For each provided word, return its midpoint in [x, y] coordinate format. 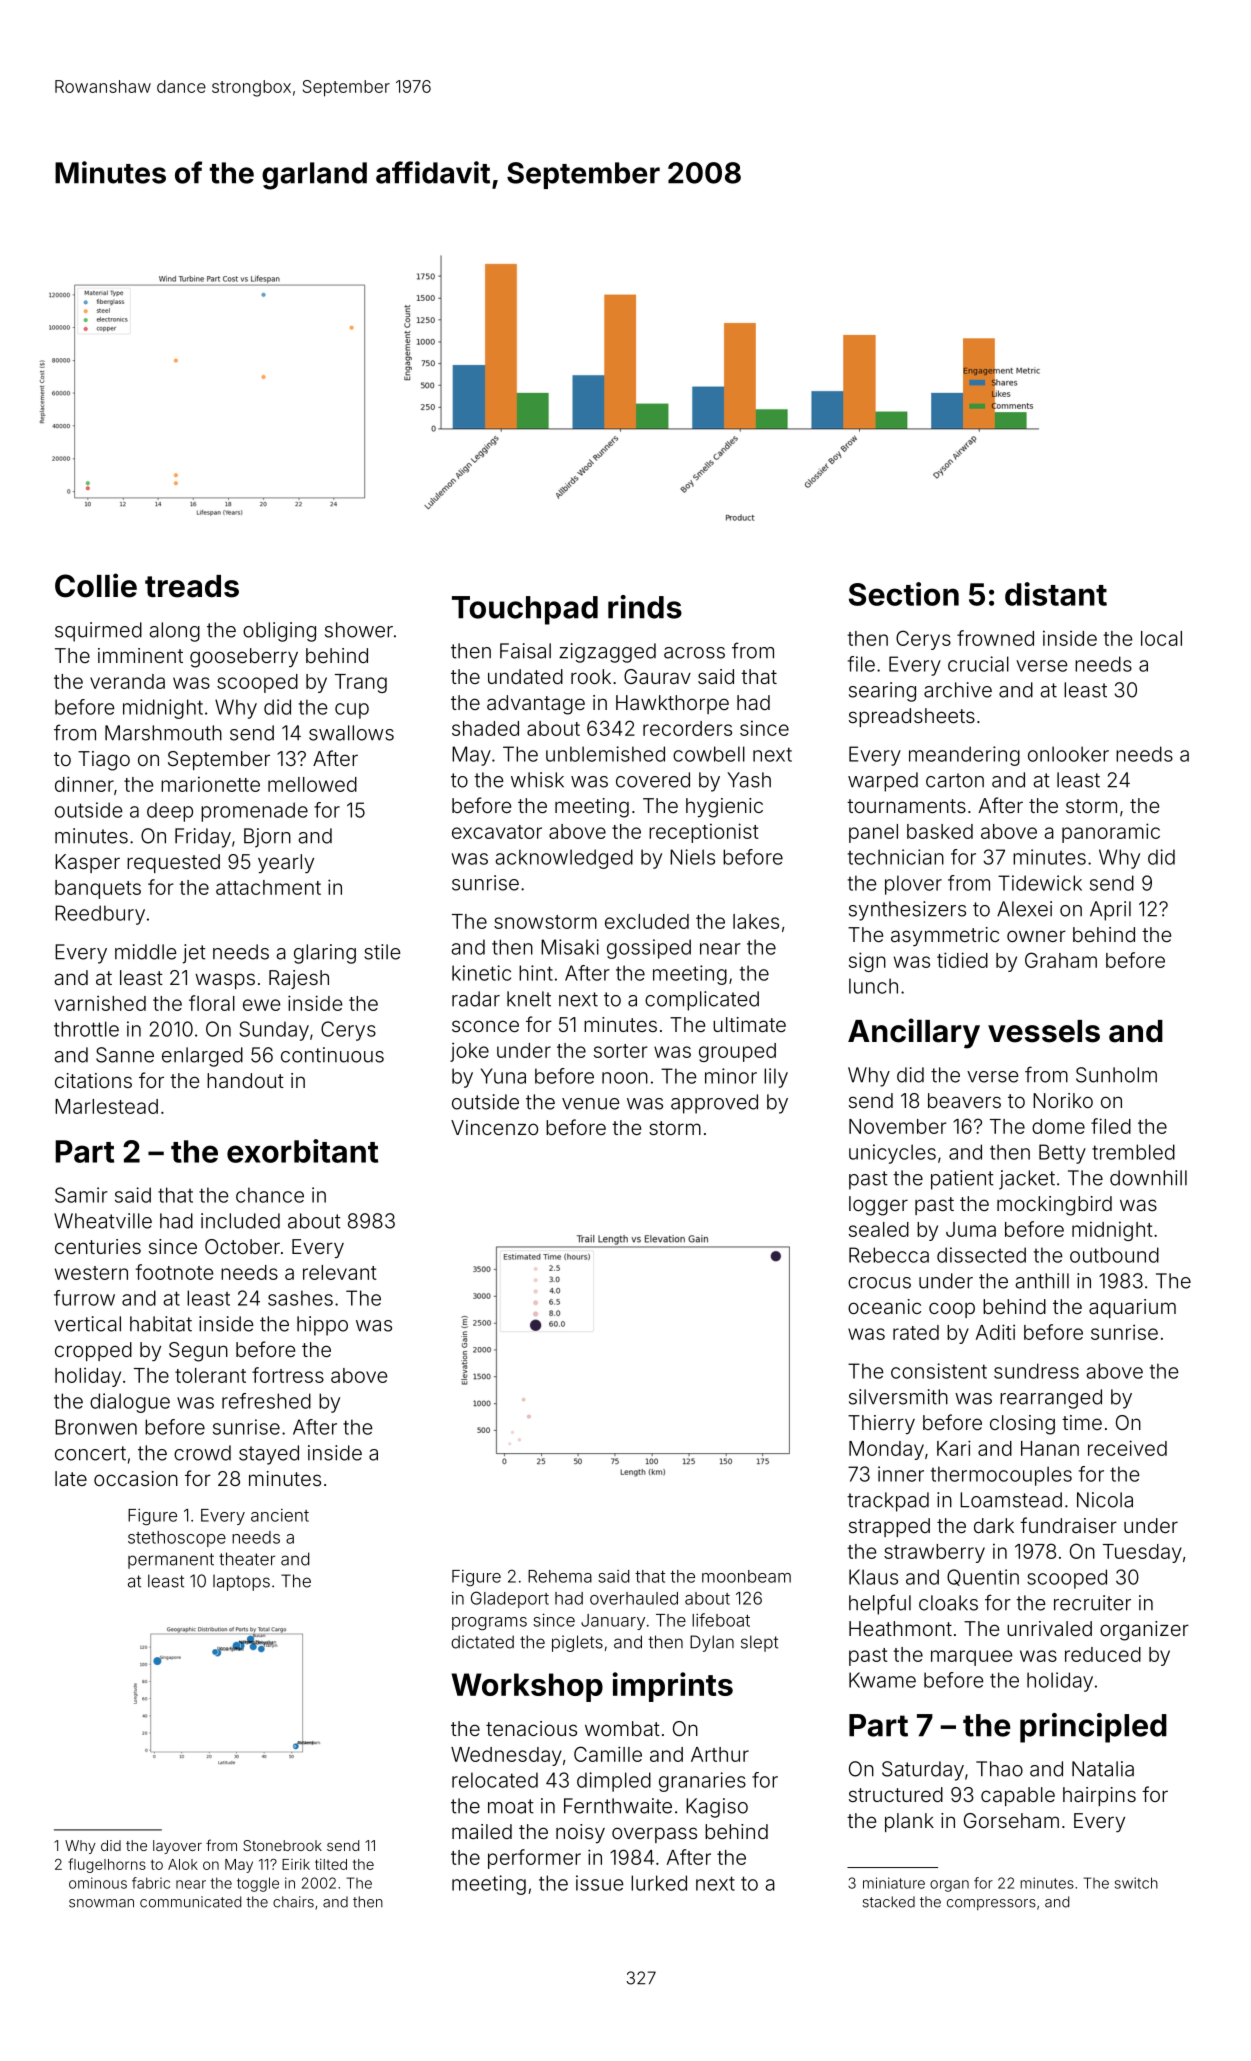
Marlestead [106, 1106]
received [1127, 1448]
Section [904, 594]
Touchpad [525, 610]
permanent [171, 1561]
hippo [322, 1326]
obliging [279, 632]
